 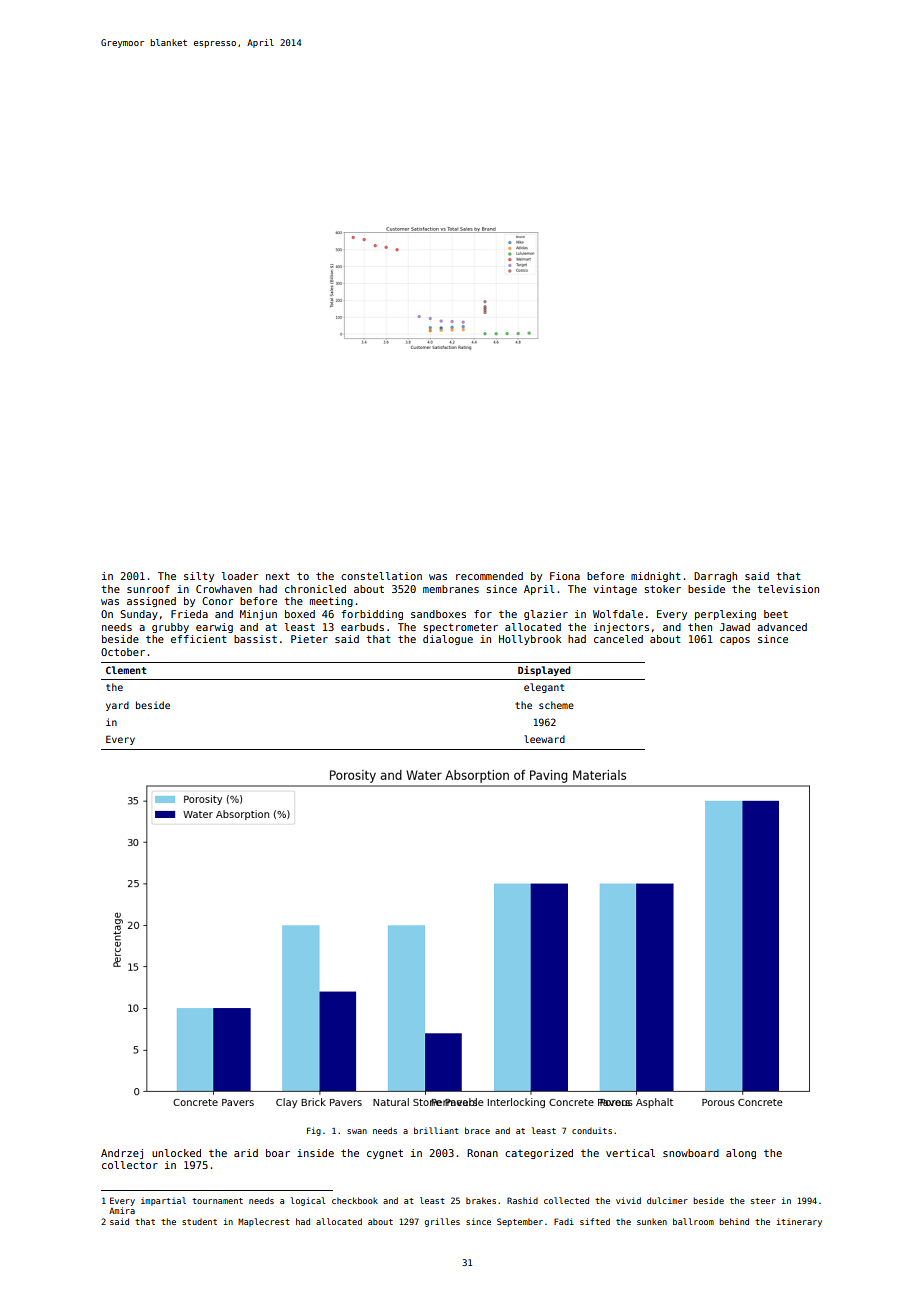 I want to click on brilliant, so click(x=436, y=1130).
